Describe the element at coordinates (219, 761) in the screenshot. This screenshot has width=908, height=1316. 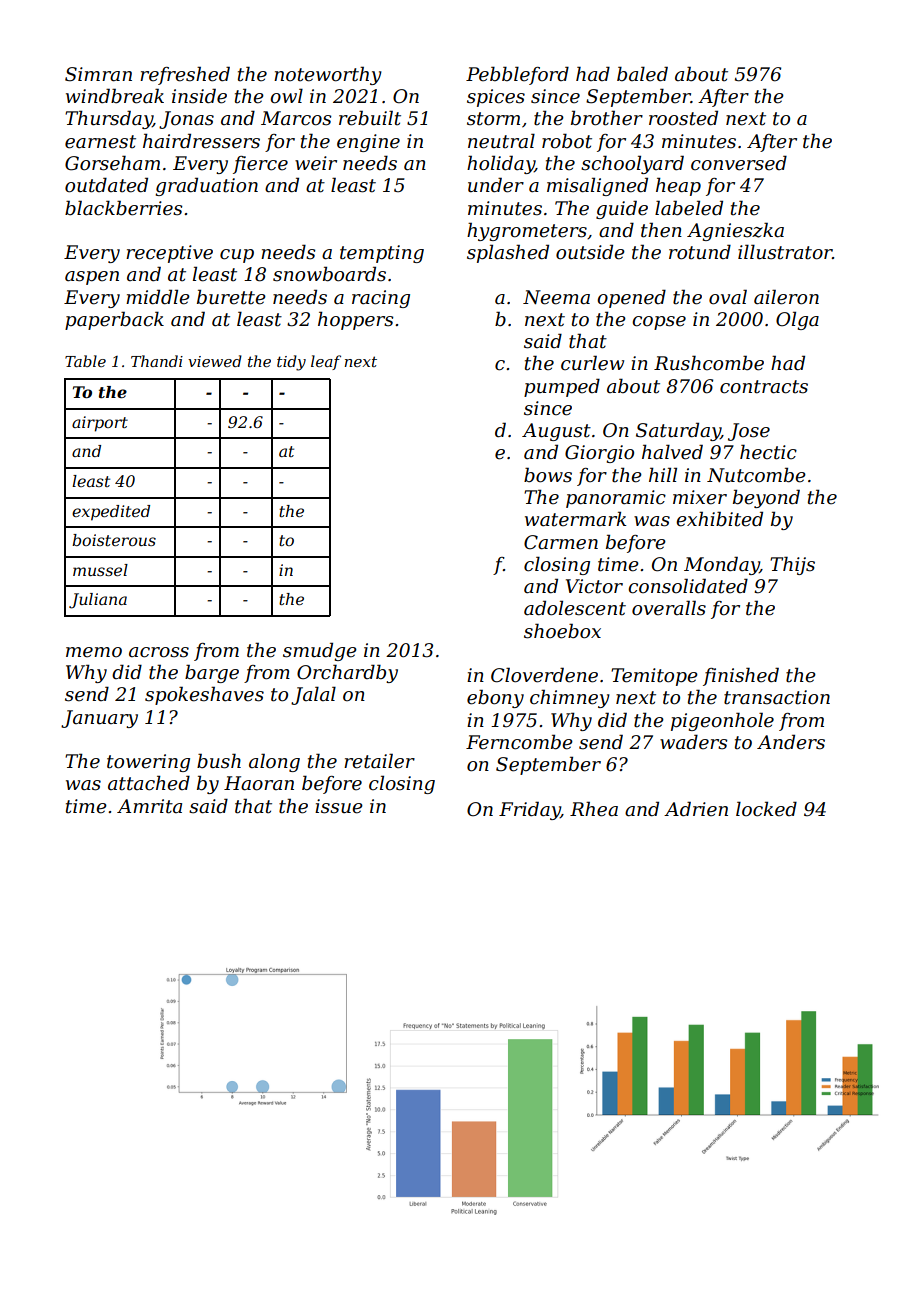
I see `bush` at that location.
